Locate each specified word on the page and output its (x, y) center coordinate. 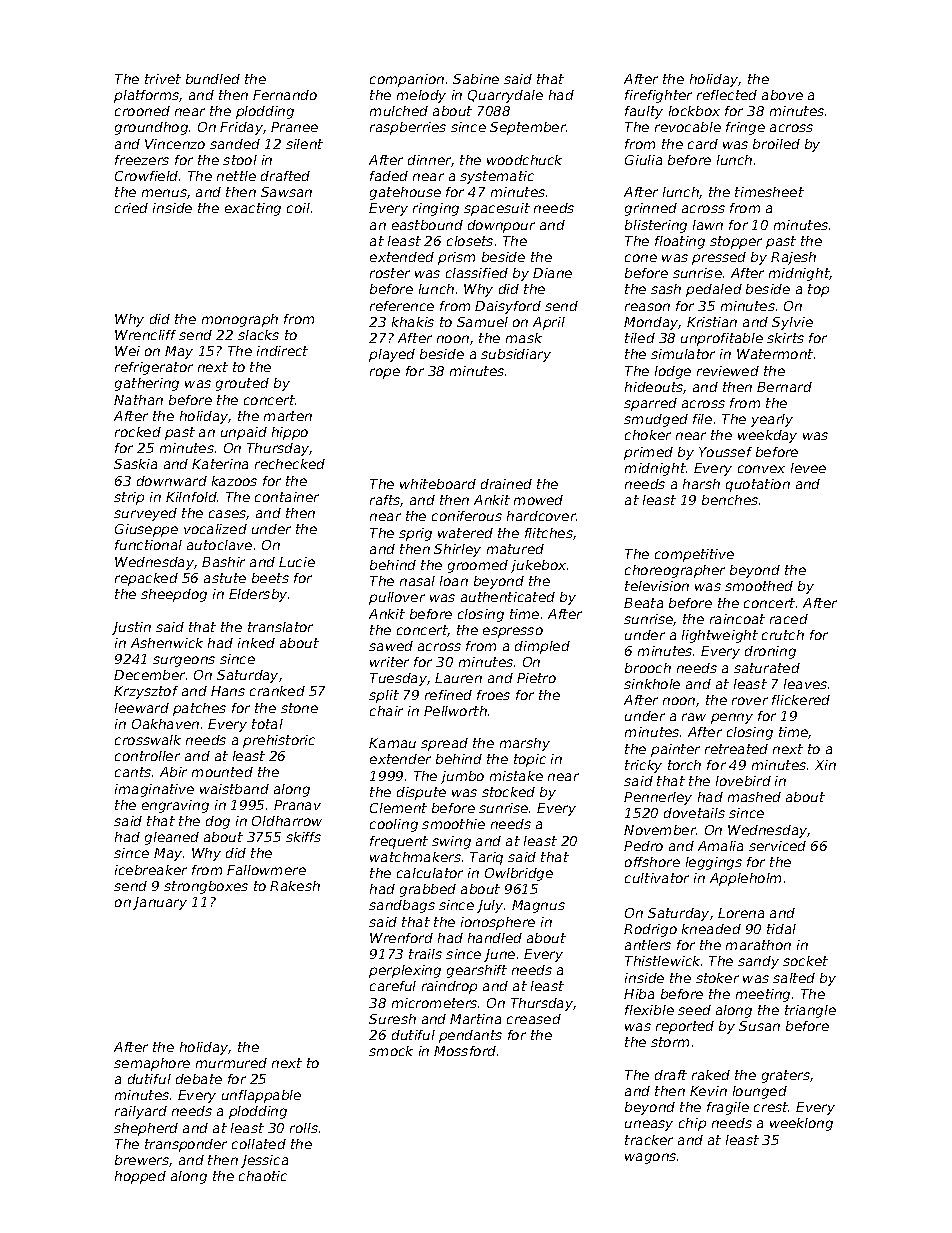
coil (298, 208)
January (160, 903)
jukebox (538, 566)
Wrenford (401, 938)
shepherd (146, 1129)
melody (421, 96)
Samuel (482, 322)
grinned (651, 209)
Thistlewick (662, 961)
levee (808, 468)
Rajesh (793, 258)
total (267, 724)
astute (225, 578)
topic (530, 760)
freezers (142, 160)
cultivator (657, 878)
